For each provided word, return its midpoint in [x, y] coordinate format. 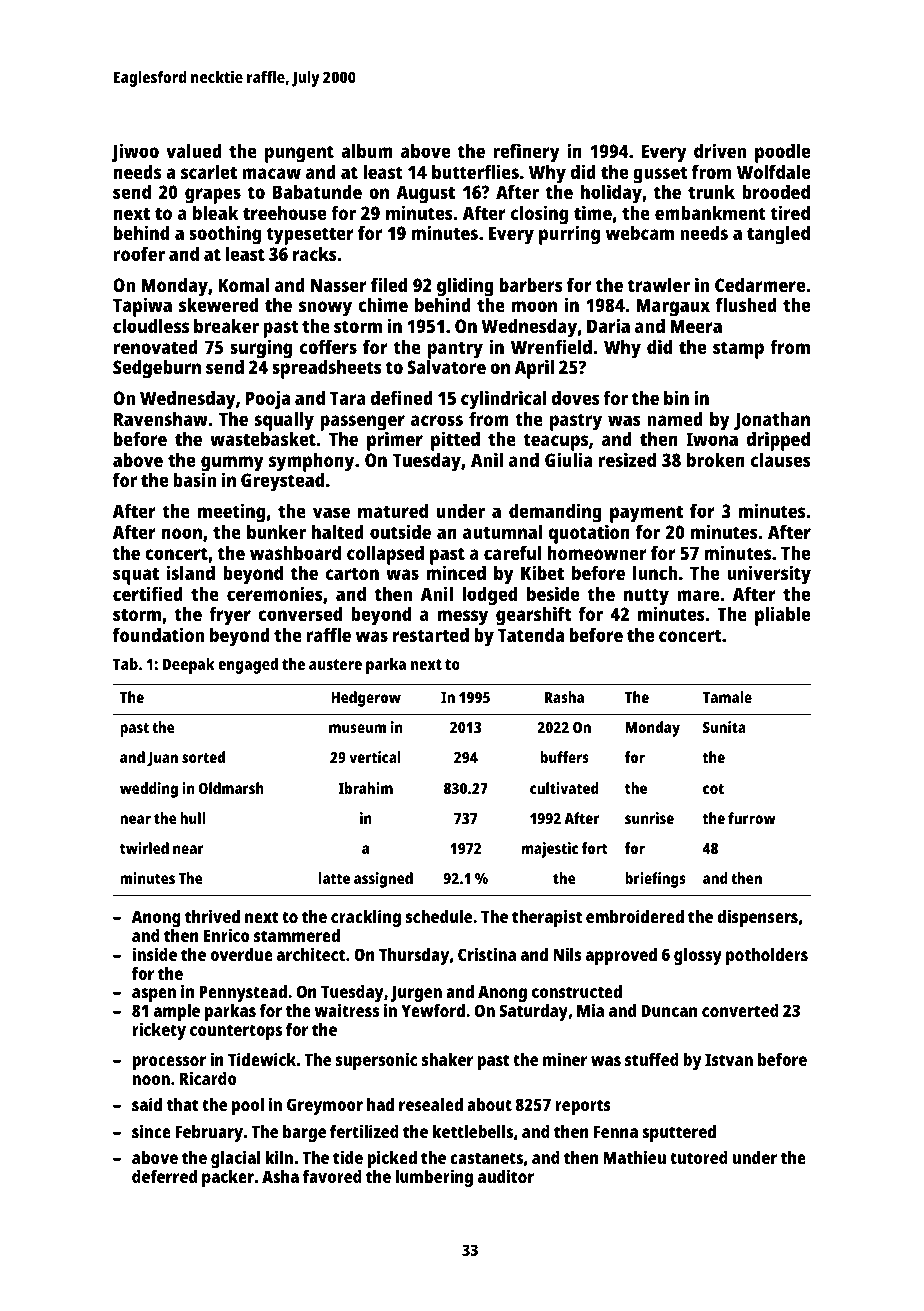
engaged [248, 666]
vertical [375, 757]
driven [720, 150]
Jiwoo [135, 152]
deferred [164, 1176]
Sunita [724, 727]
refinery [526, 153]
